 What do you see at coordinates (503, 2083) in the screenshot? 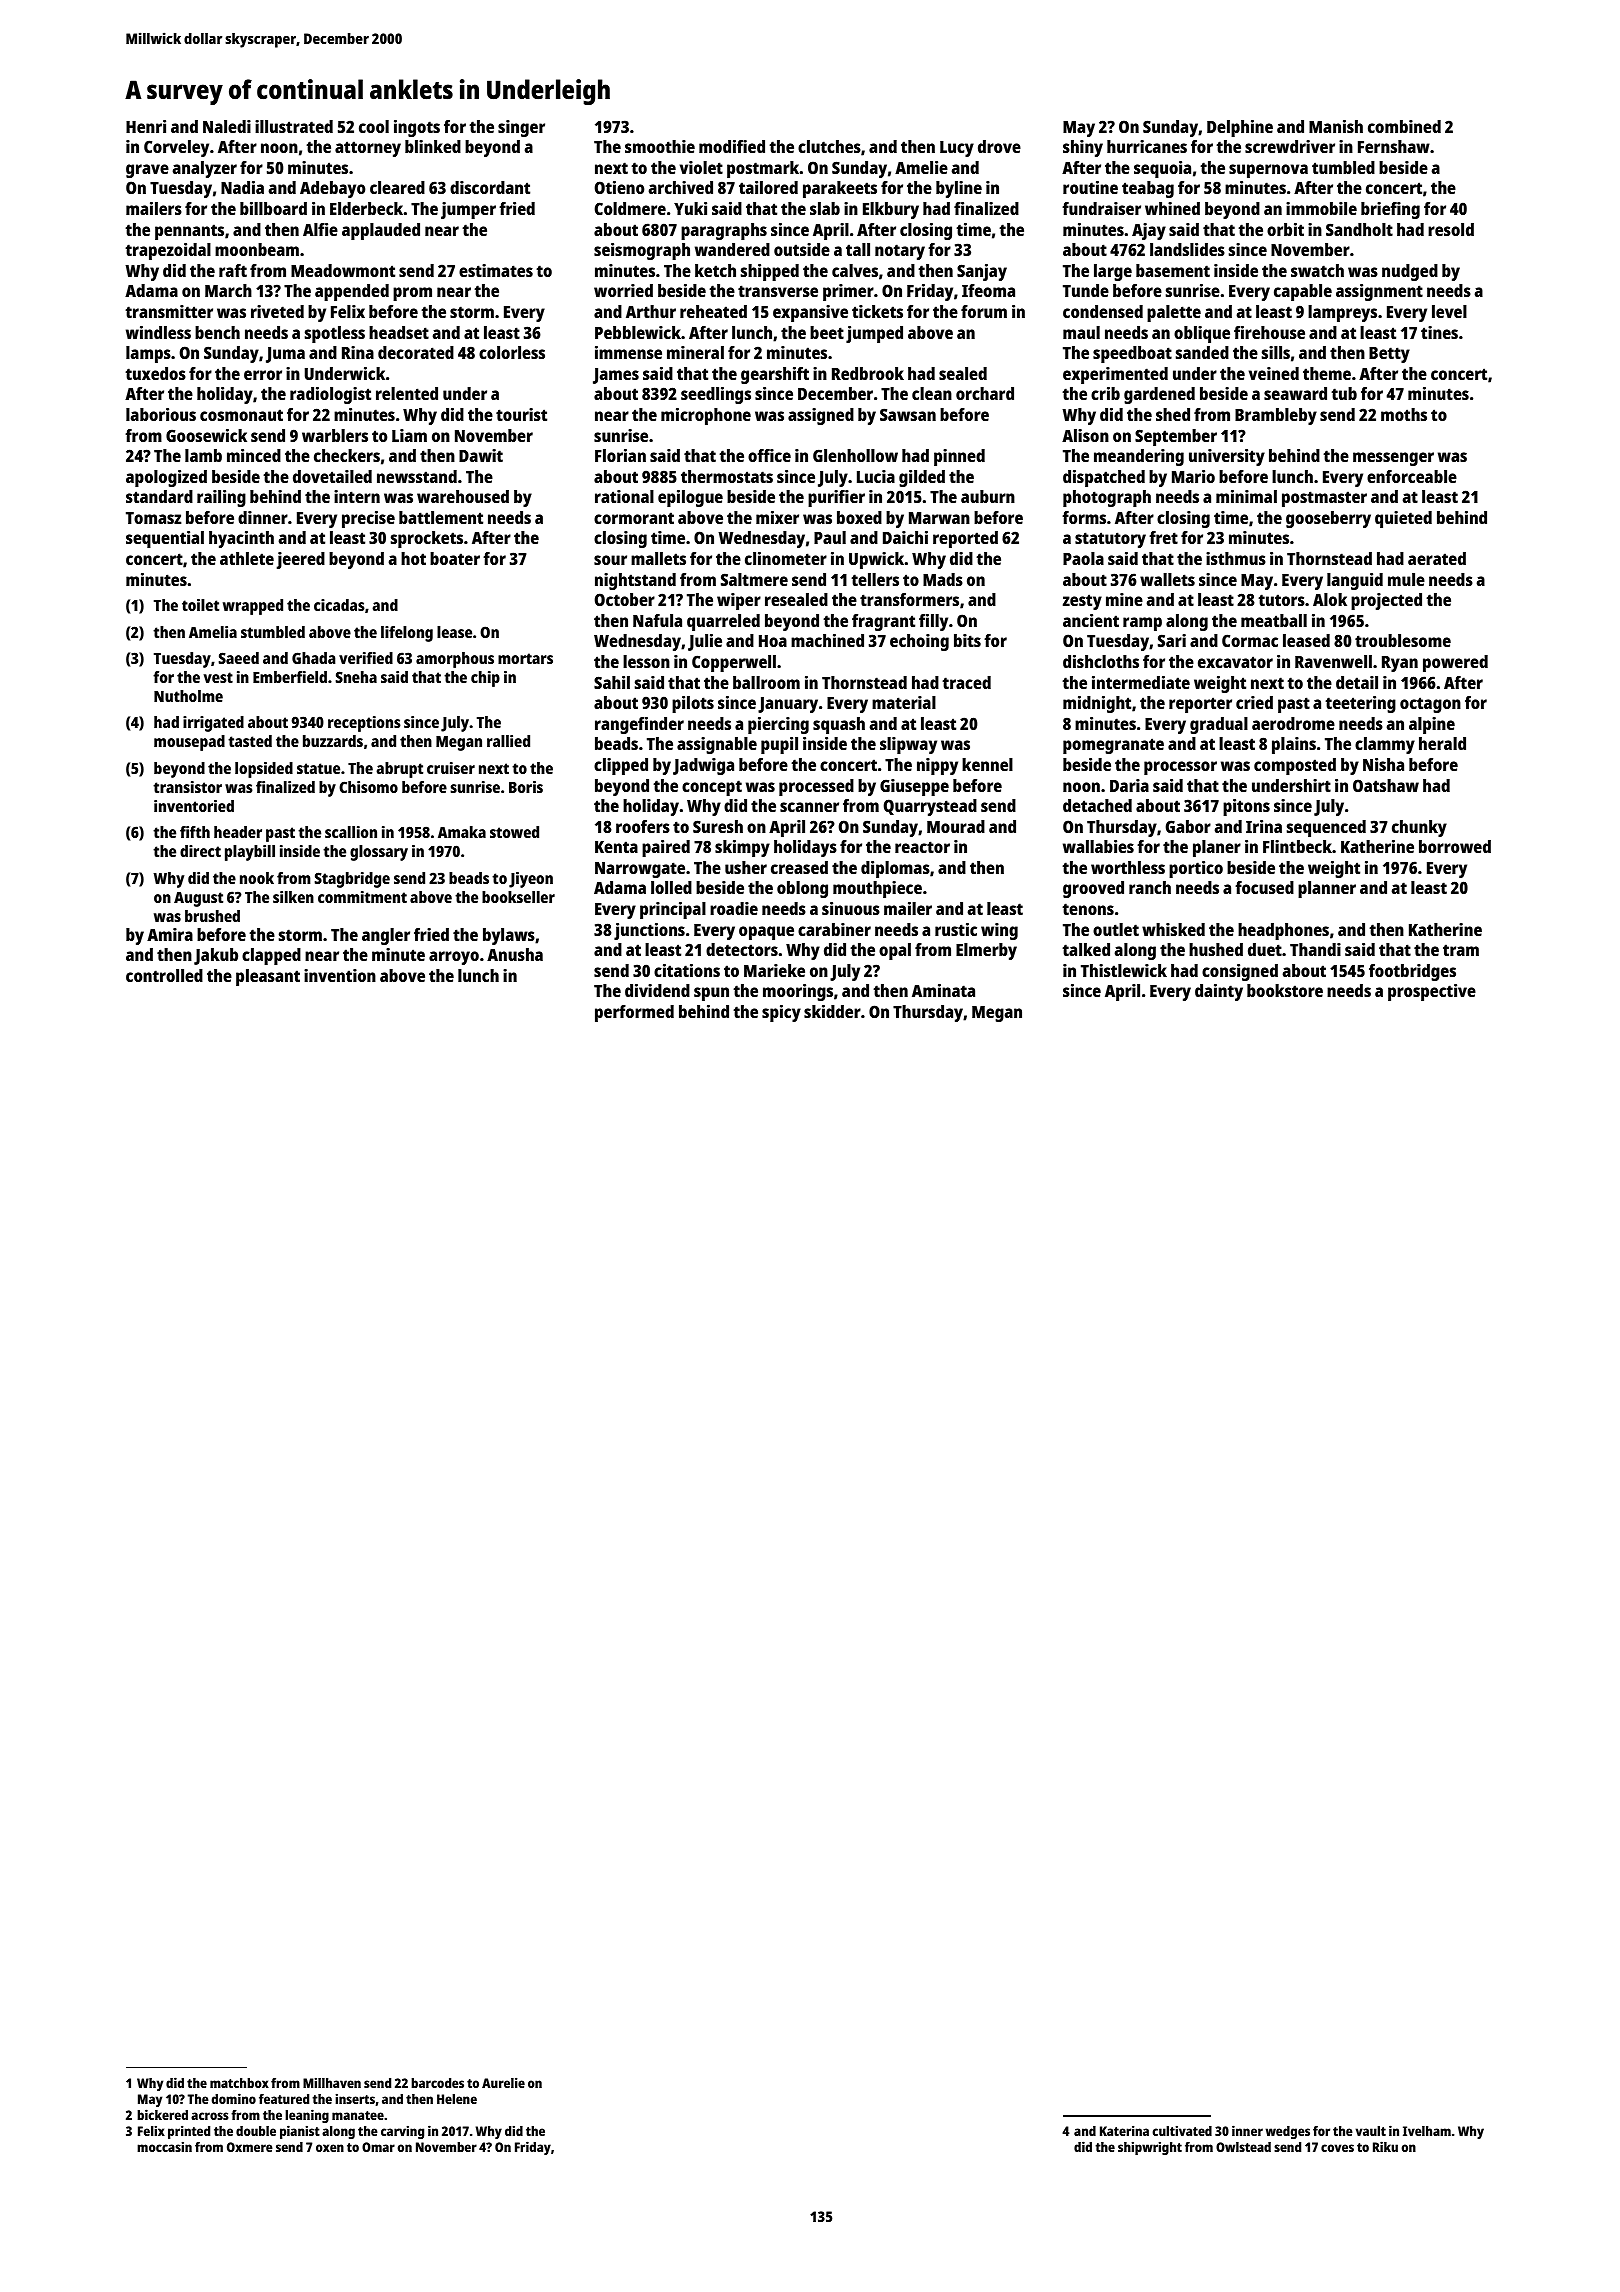
I see `Aurelie` at bounding box center [503, 2083].
